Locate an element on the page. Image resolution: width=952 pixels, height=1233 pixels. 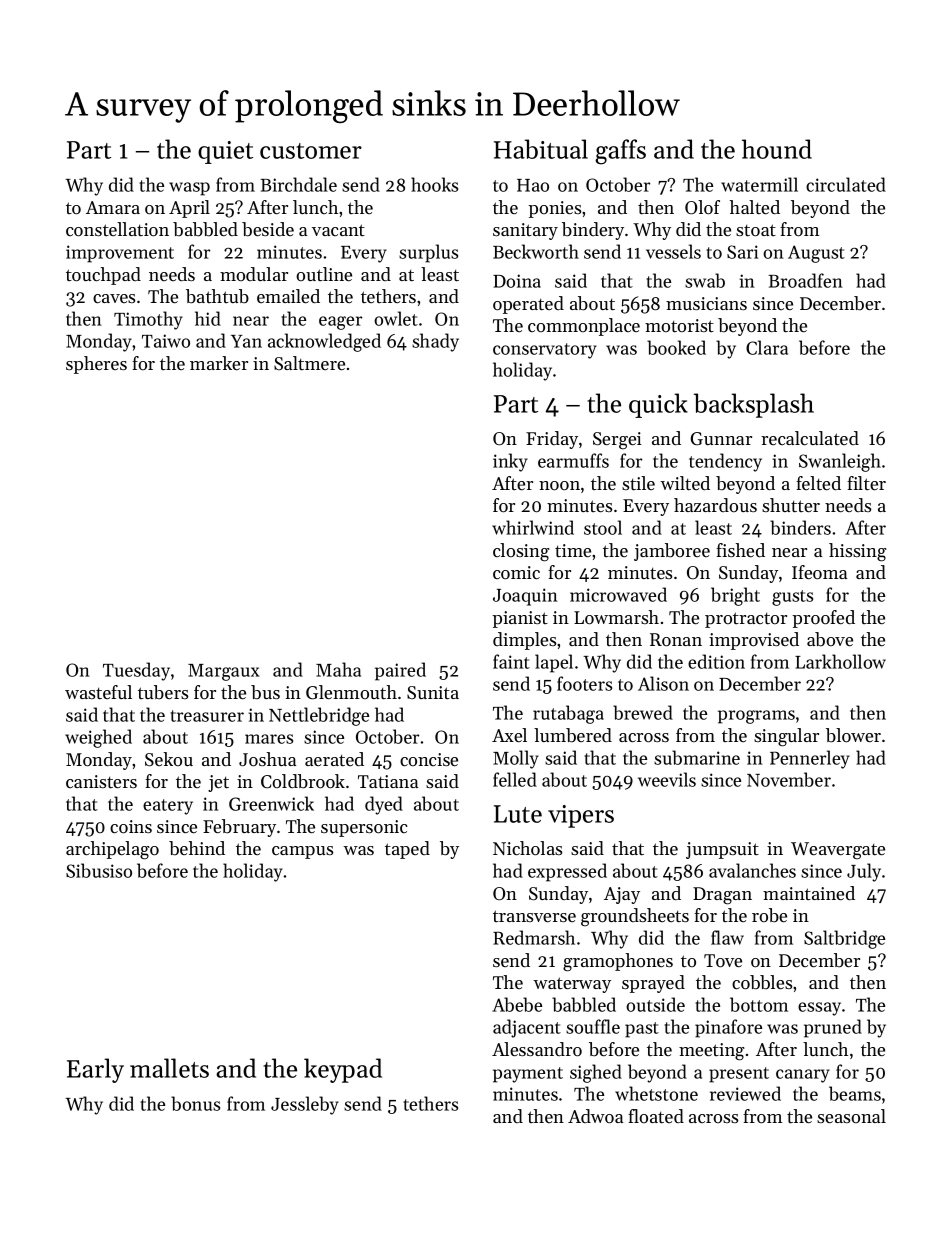
Maha is located at coordinates (338, 669).
